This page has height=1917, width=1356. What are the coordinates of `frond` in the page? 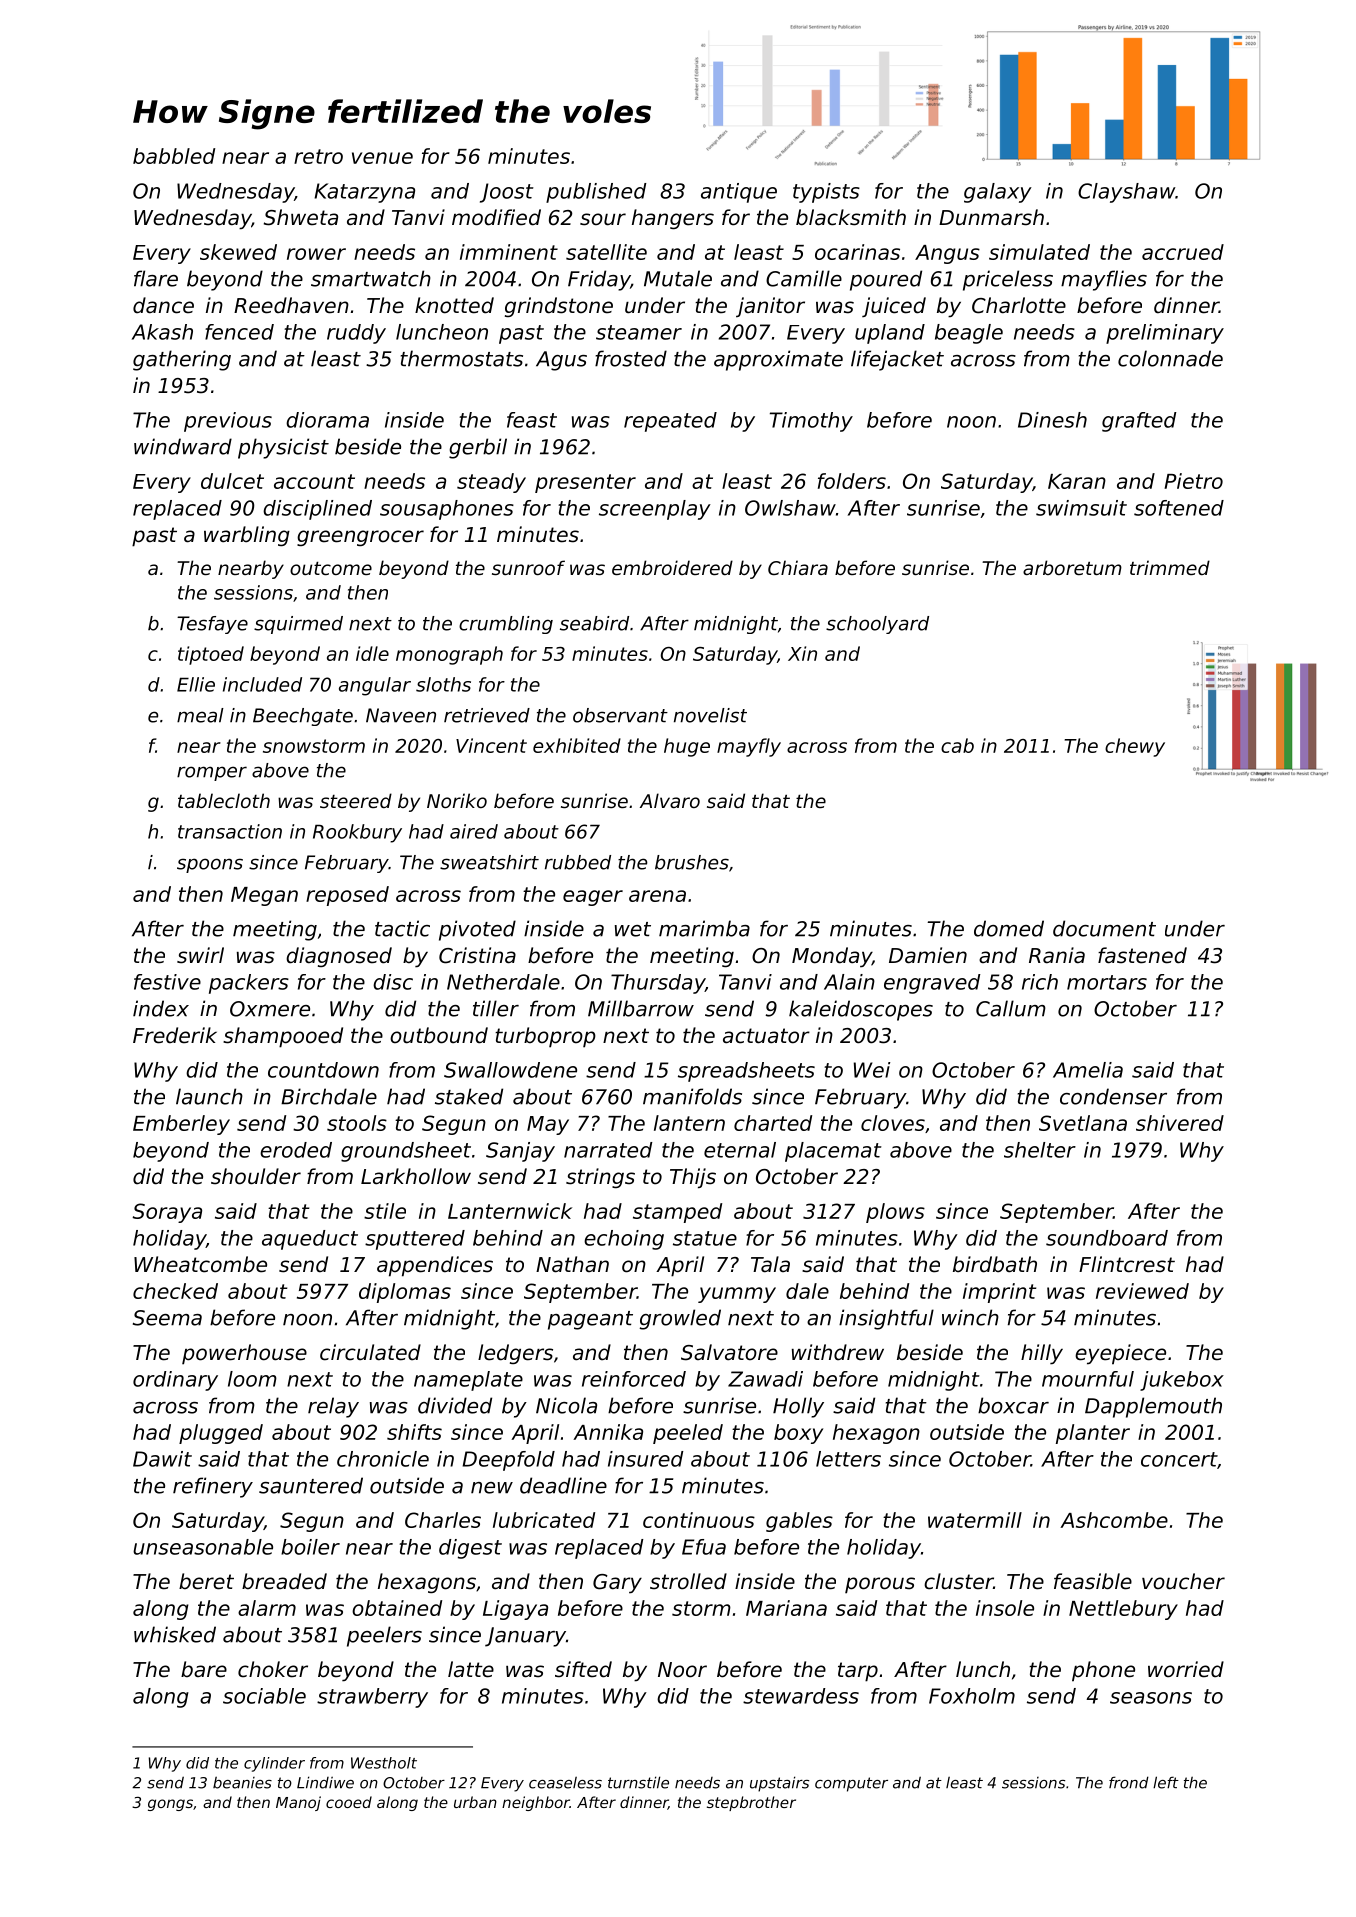 It's located at (1129, 1782).
